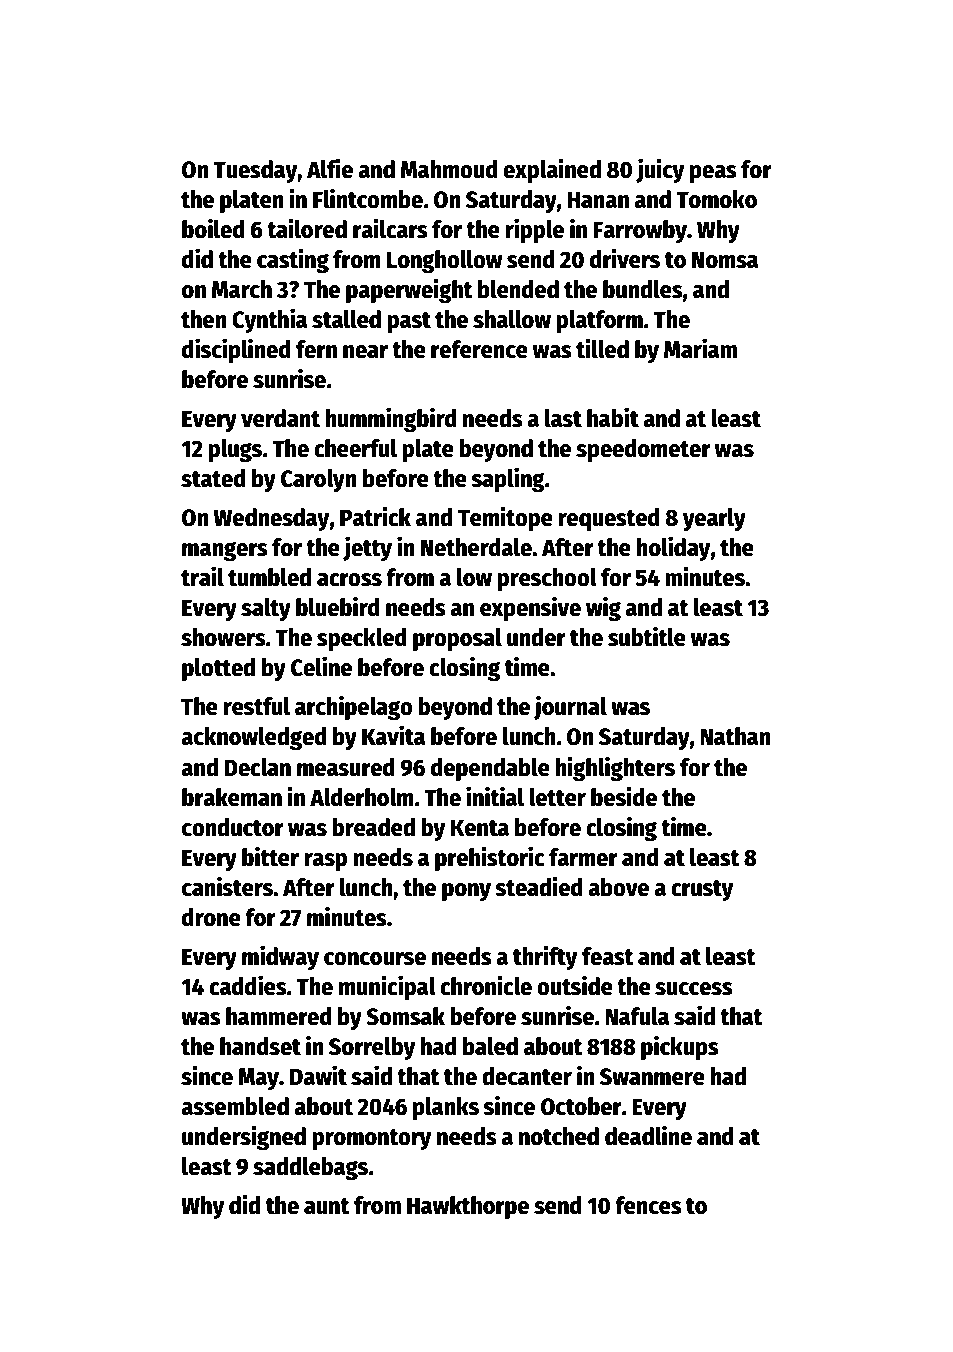  What do you see at coordinates (202, 576) in the screenshot?
I see `trail` at bounding box center [202, 576].
